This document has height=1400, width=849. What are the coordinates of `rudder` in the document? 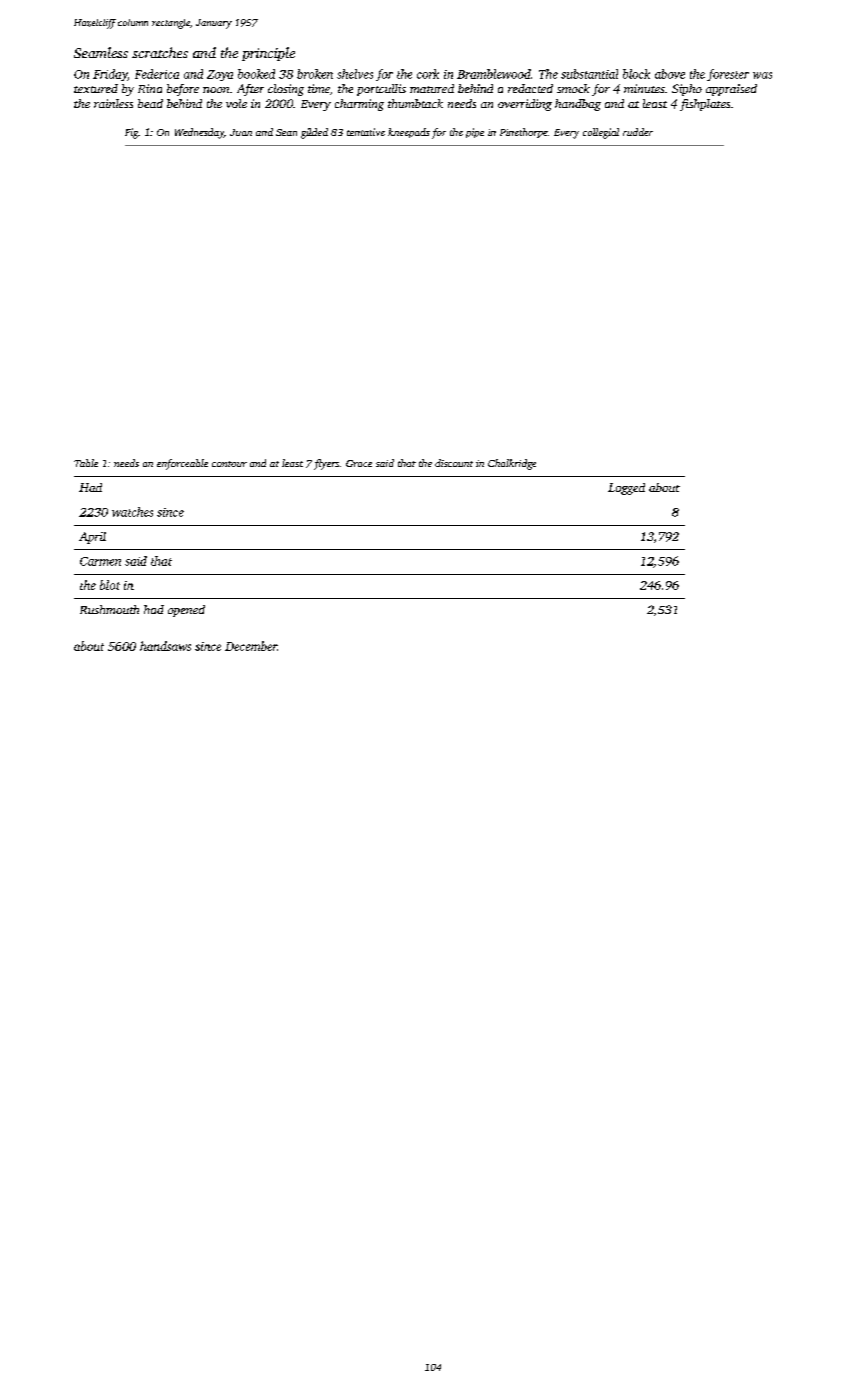 It's located at (638, 132).
